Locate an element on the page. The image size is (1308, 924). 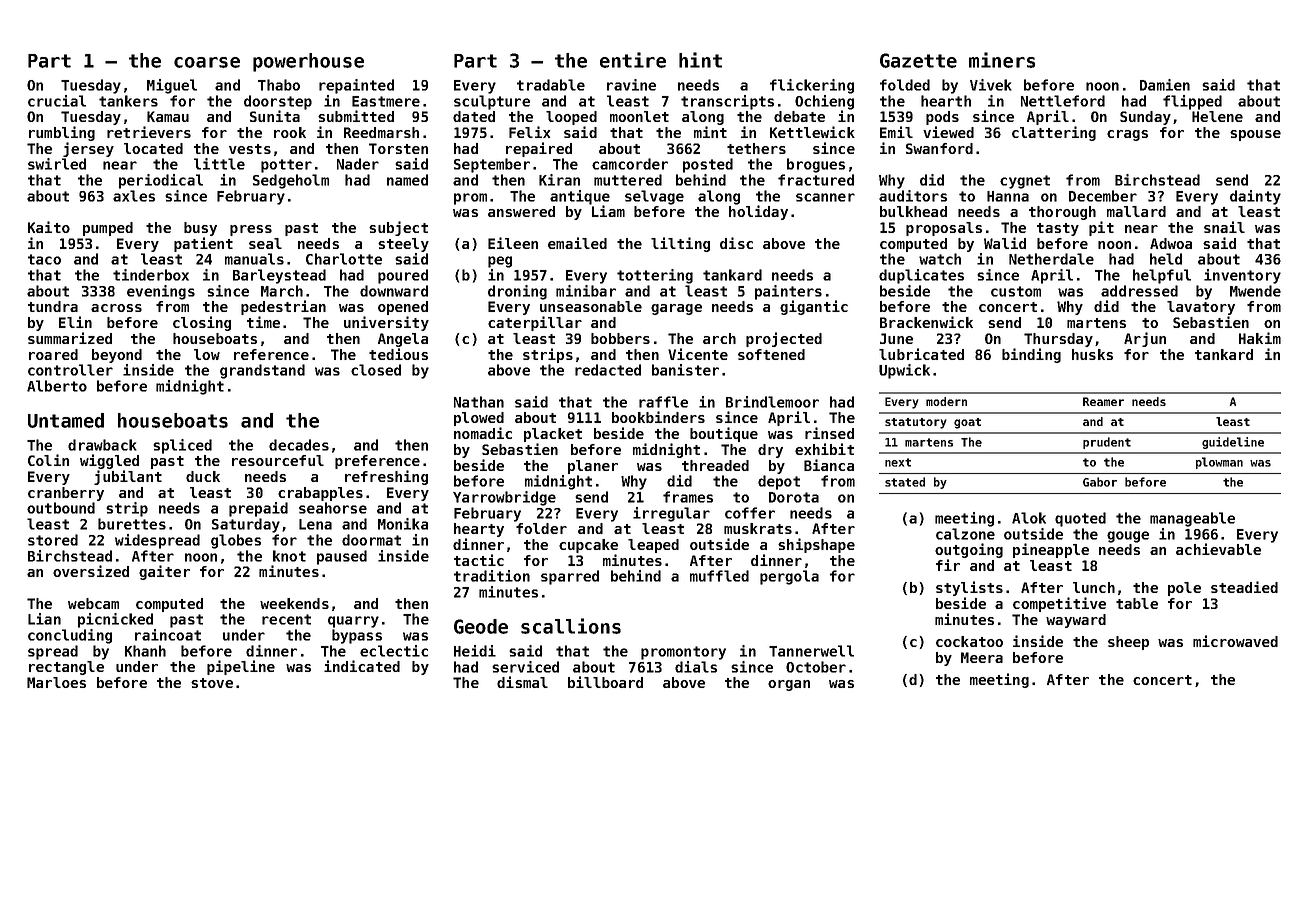
mint is located at coordinates (710, 132).
